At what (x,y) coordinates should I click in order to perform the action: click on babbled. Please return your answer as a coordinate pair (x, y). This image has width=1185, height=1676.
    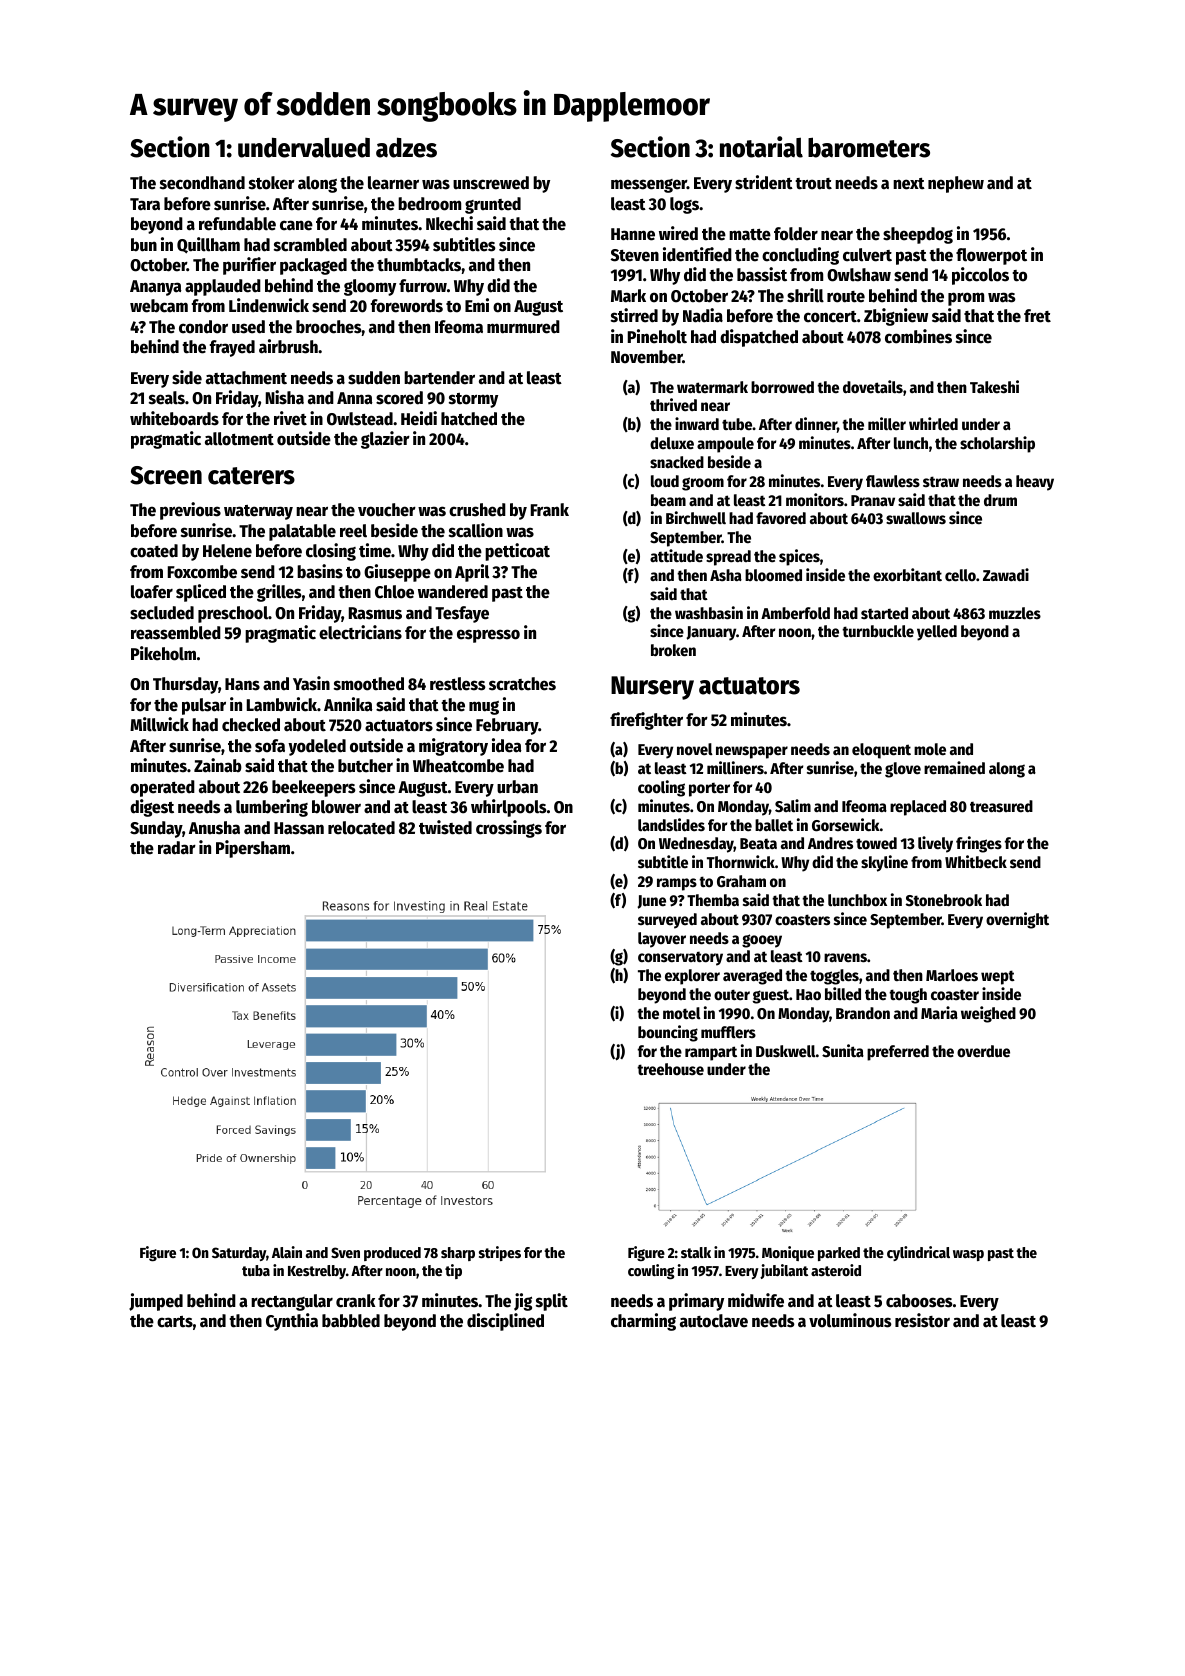
    Looking at the image, I should click on (351, 1321).
